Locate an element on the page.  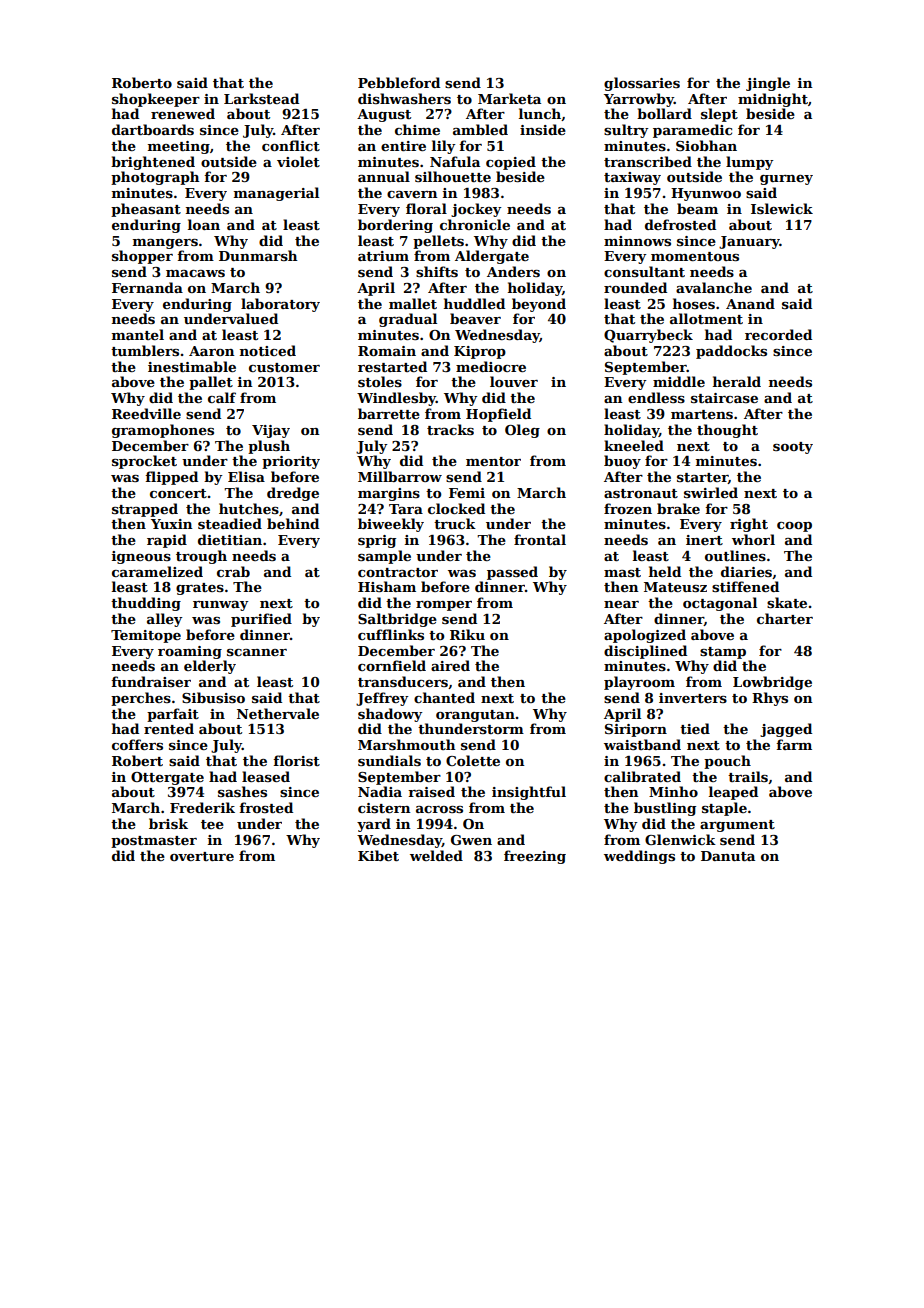
lily is located at coordinates (444, 147).
